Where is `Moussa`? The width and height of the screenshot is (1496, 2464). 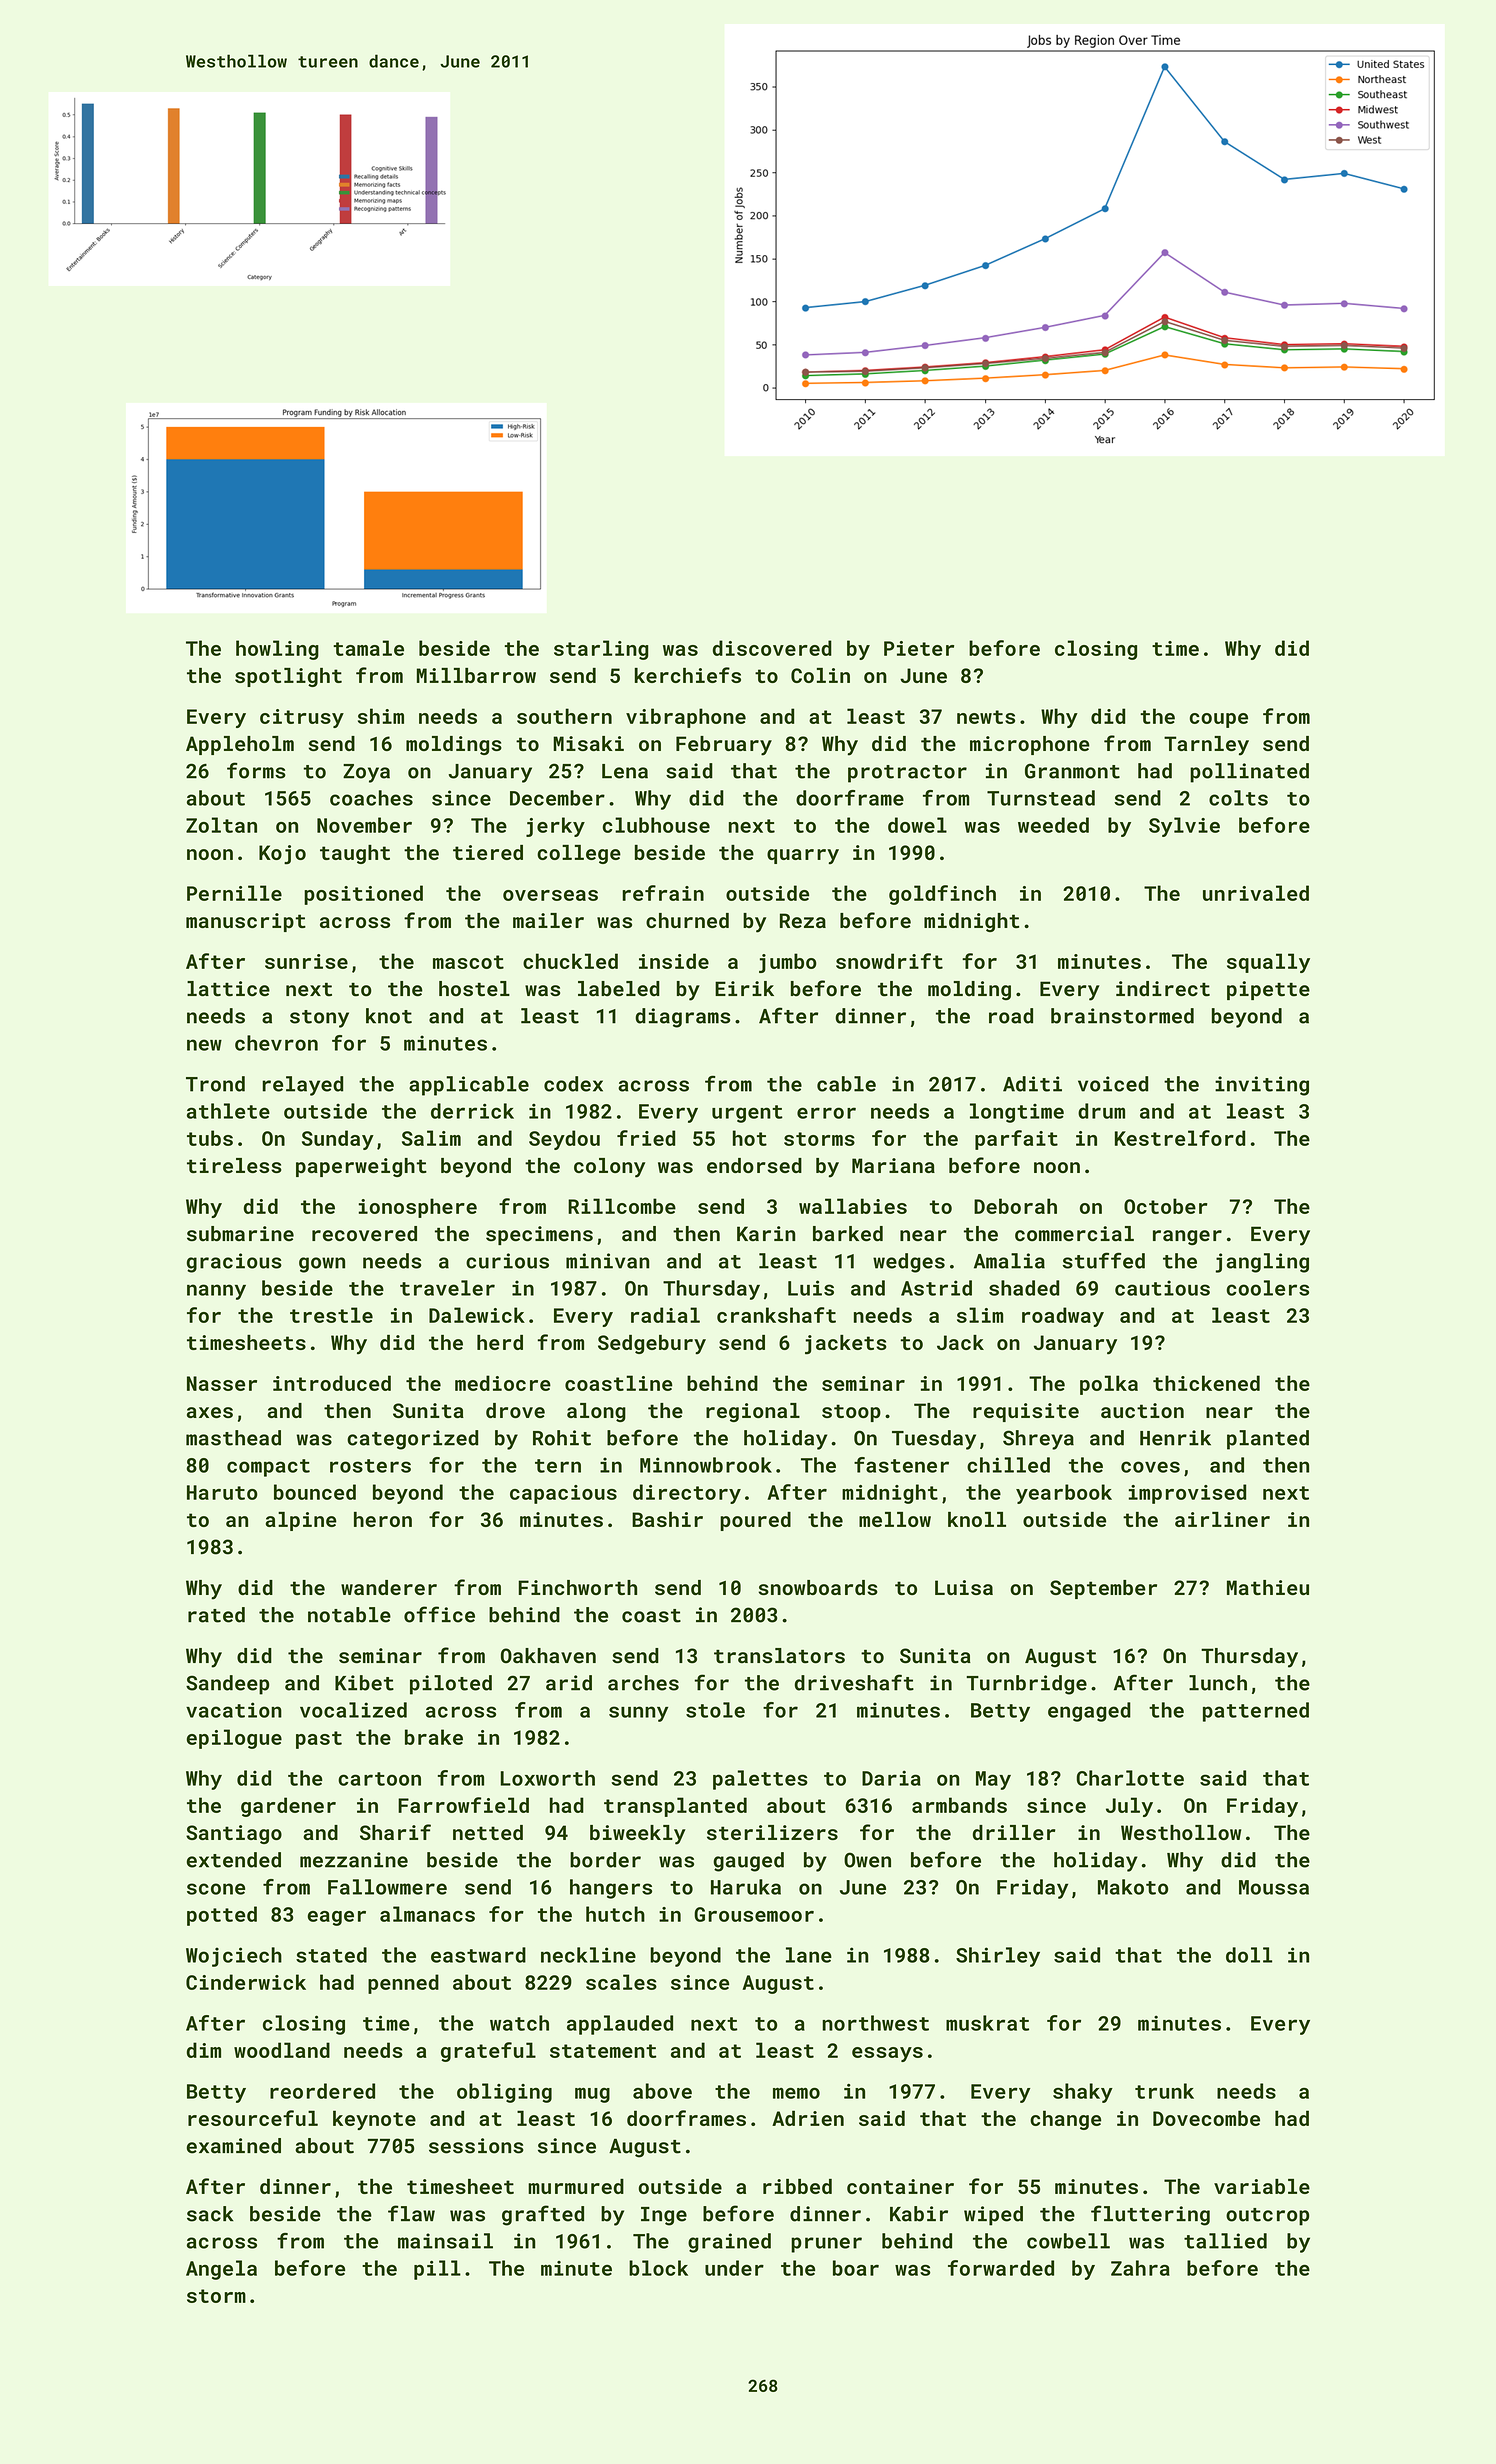 Moussa is located at coordinates (1274, 1887).
